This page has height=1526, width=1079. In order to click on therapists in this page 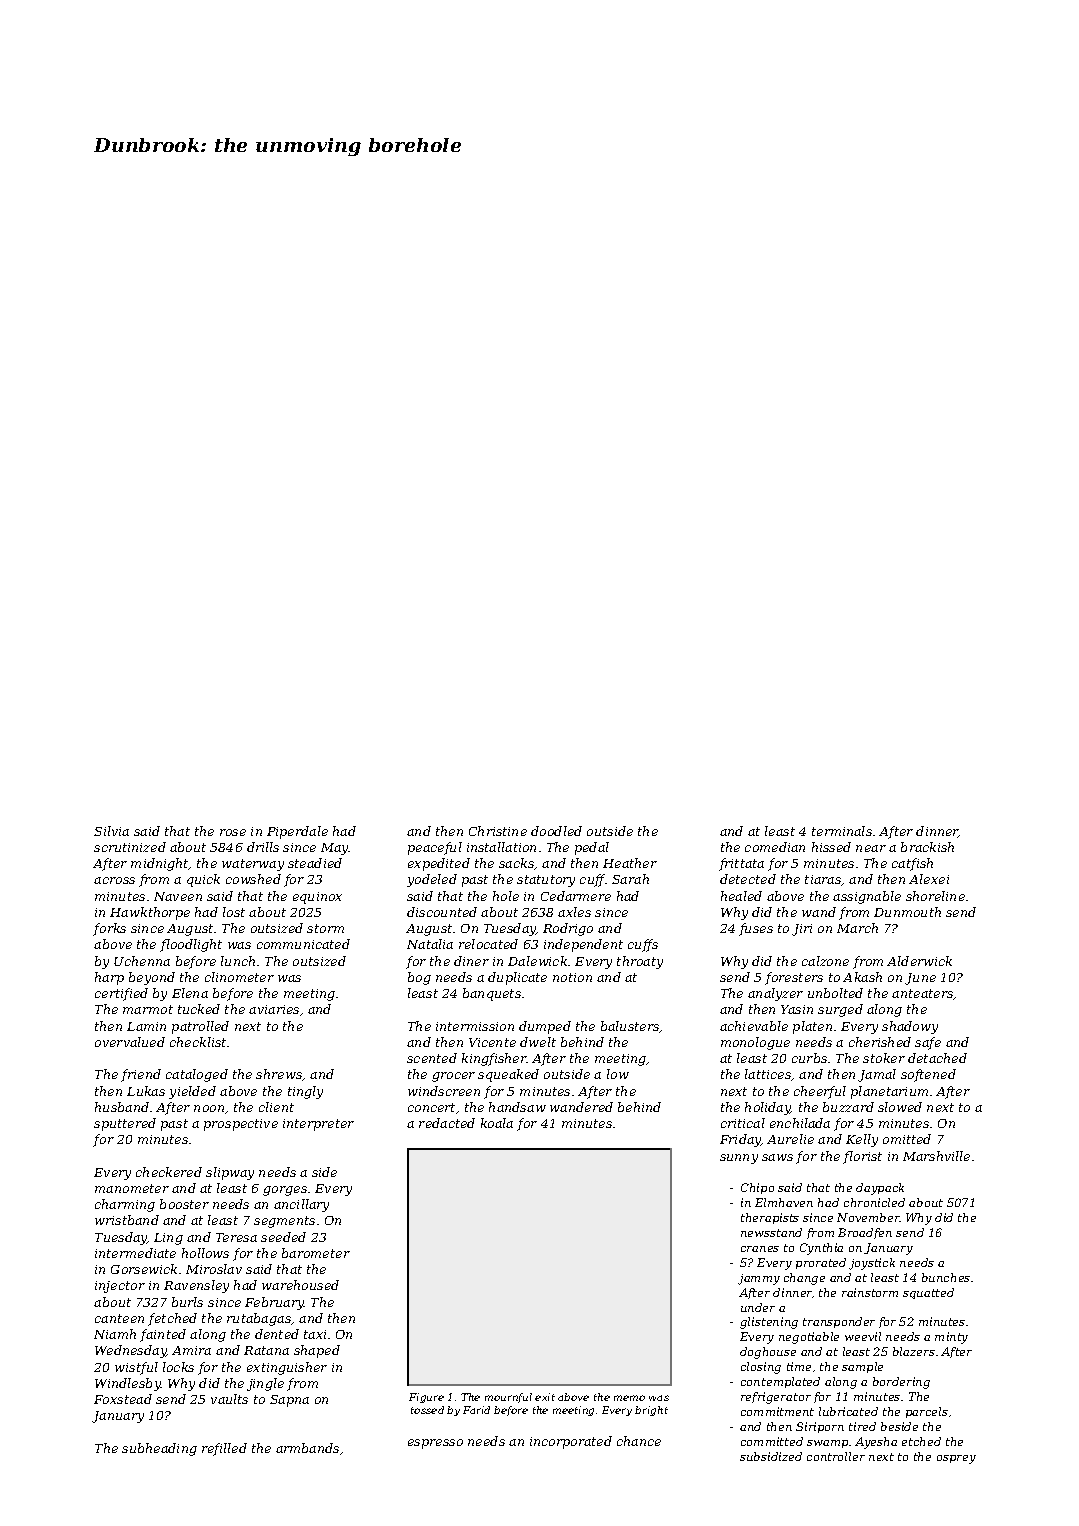, I will do `click(770, 1218)`.
